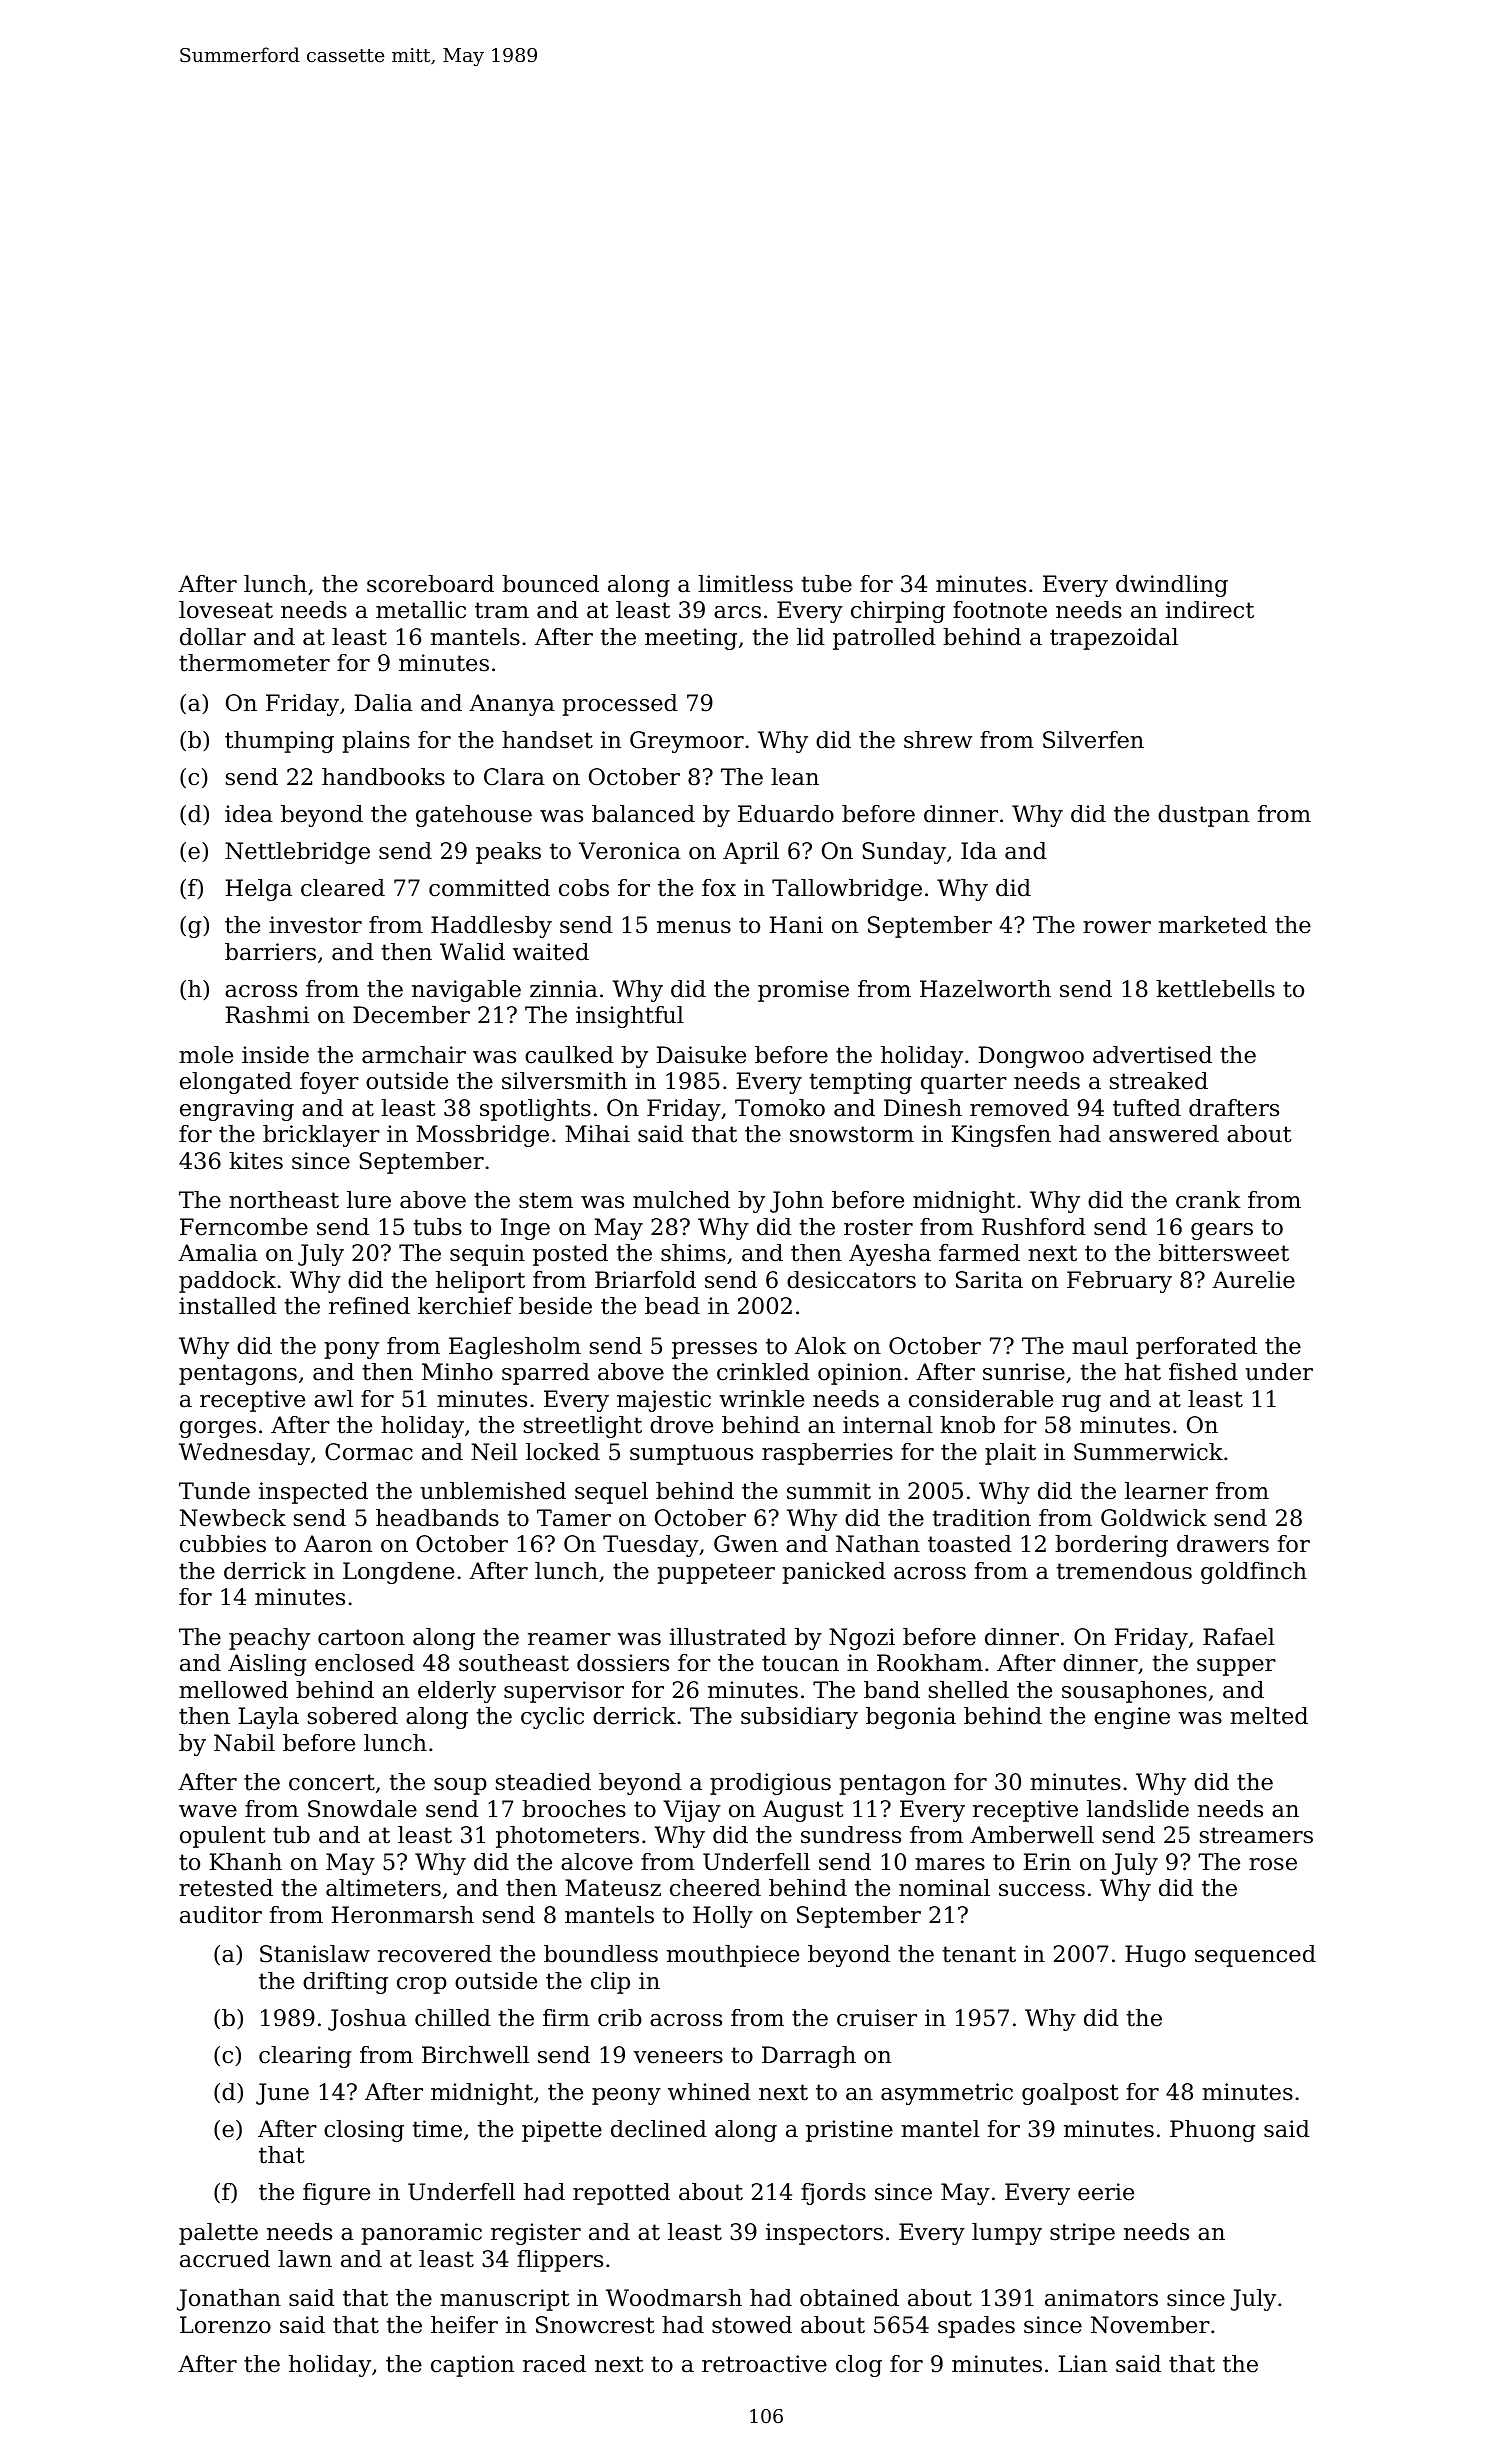 The width and height of the screenshot is (1496, 2464). I want to click on mares, so click(950, 1864).
